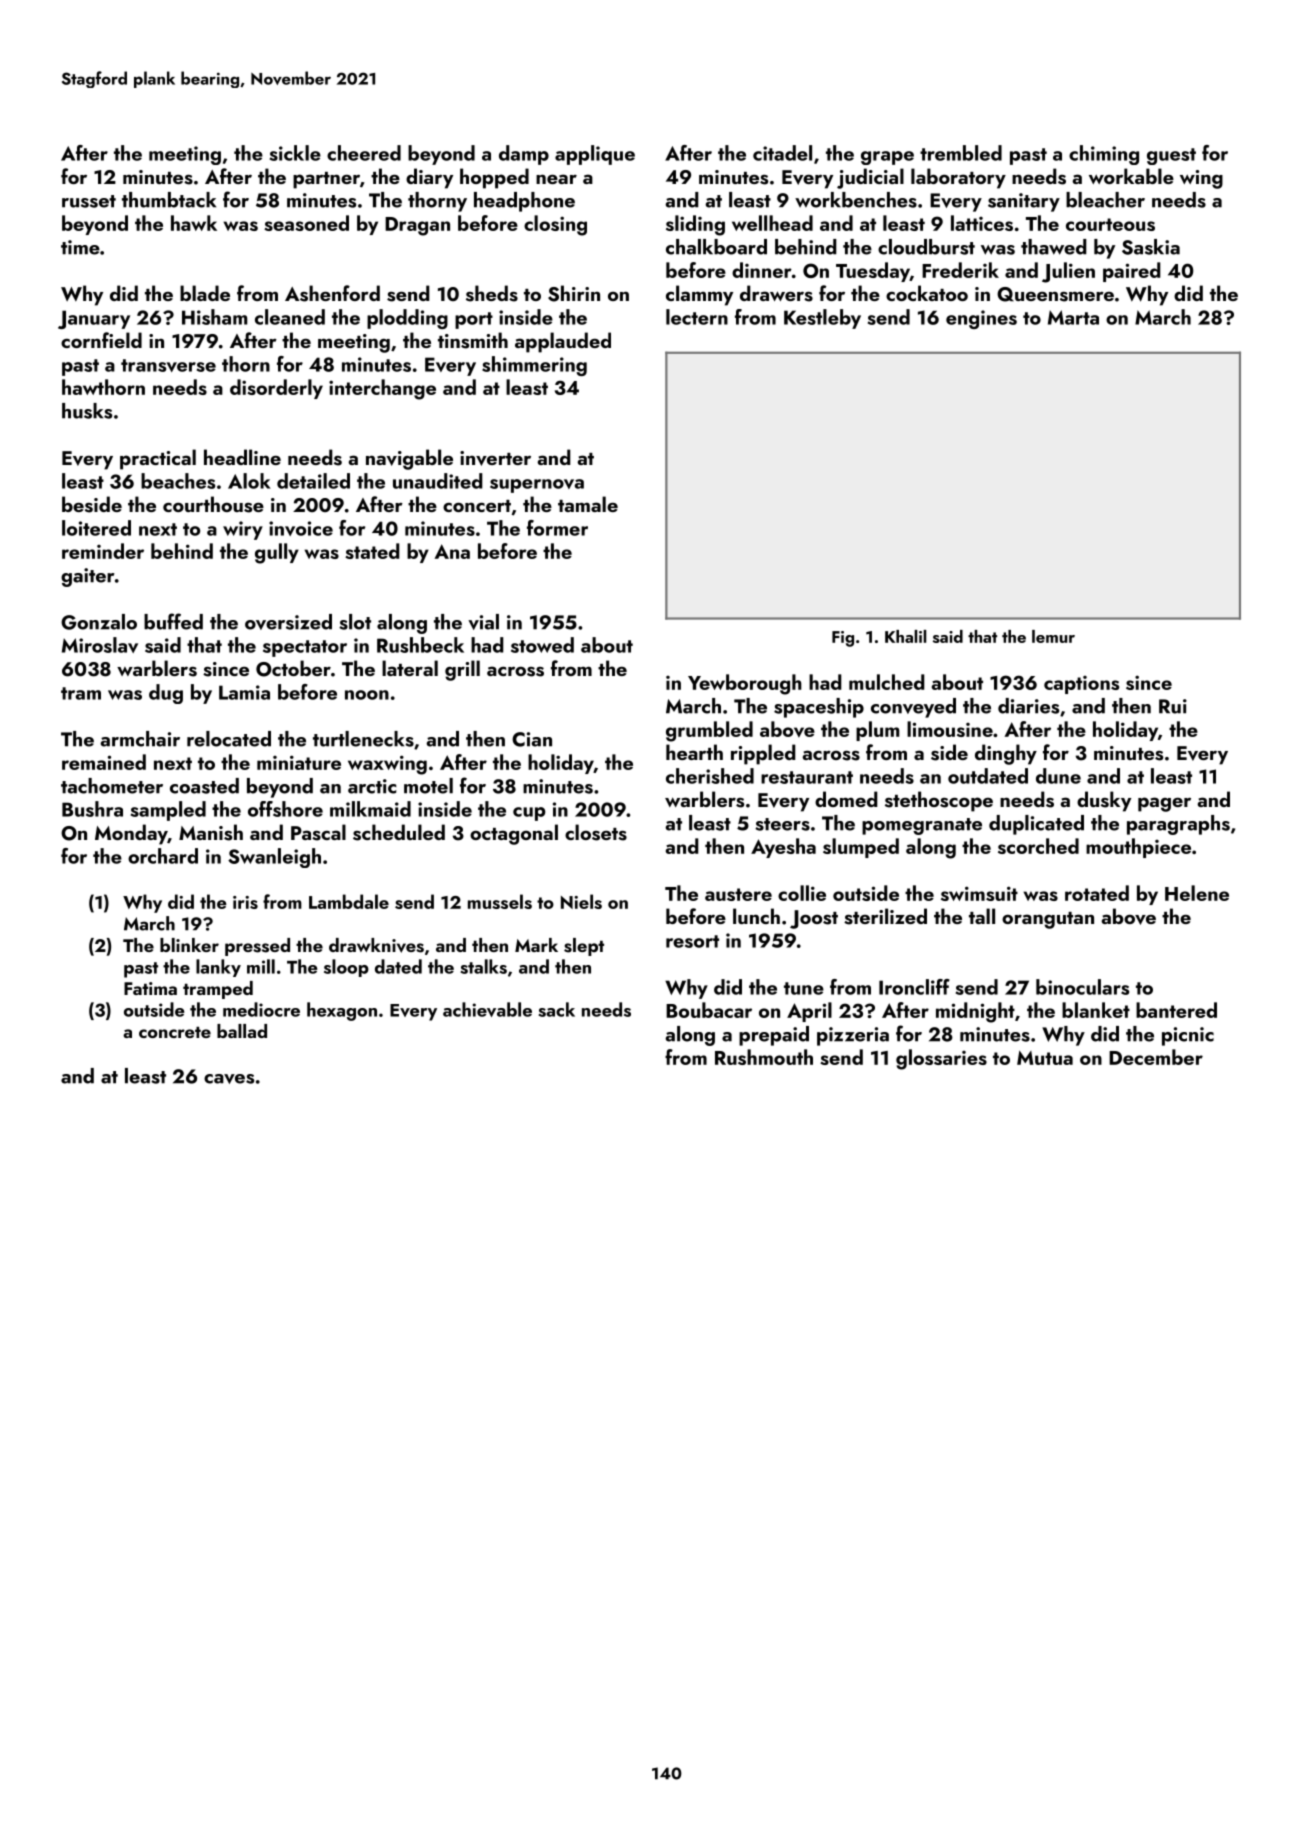 The image size is (1302, 1842). Describe the element at coordinates (856, 200) in the document. I see `workbenches` at that location.
